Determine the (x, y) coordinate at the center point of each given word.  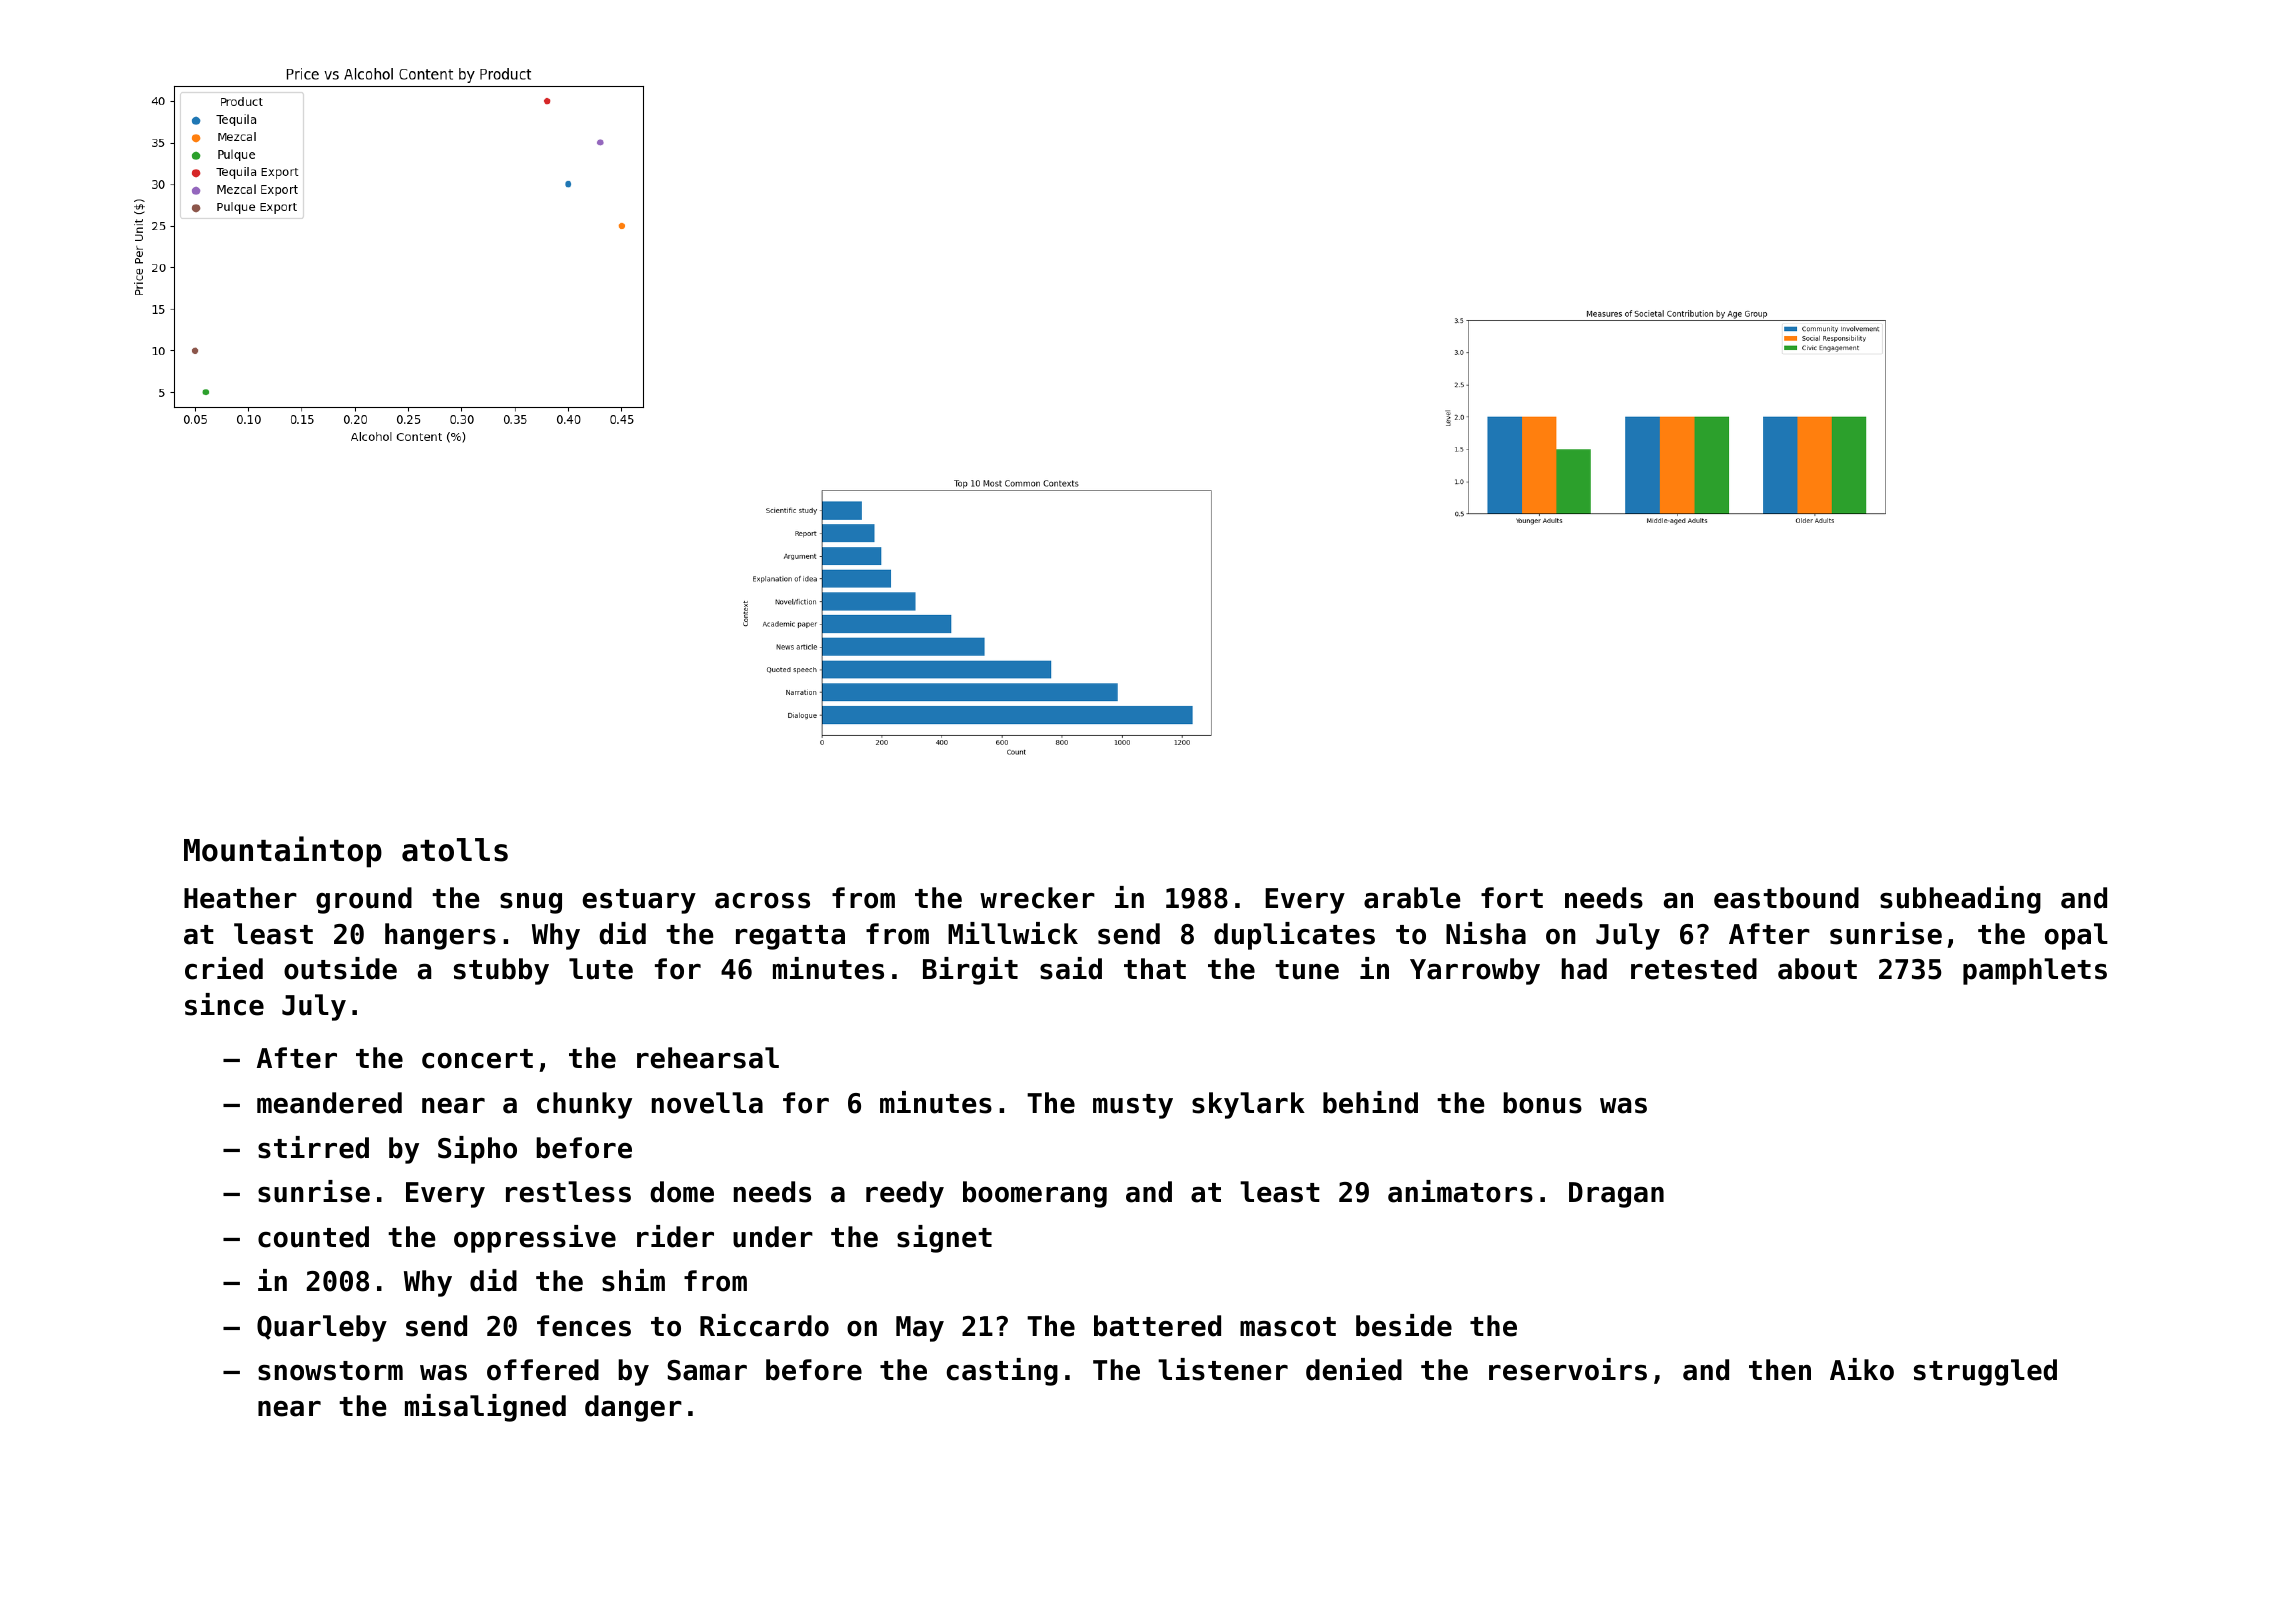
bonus (1542, 1103)
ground (364, 900)
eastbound (1786, 898)
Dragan (1616, 1195)
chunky (584, 1105)
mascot (1288, 1327)
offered (543, 1370)
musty (1133, 1106)
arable (1412, 898)
